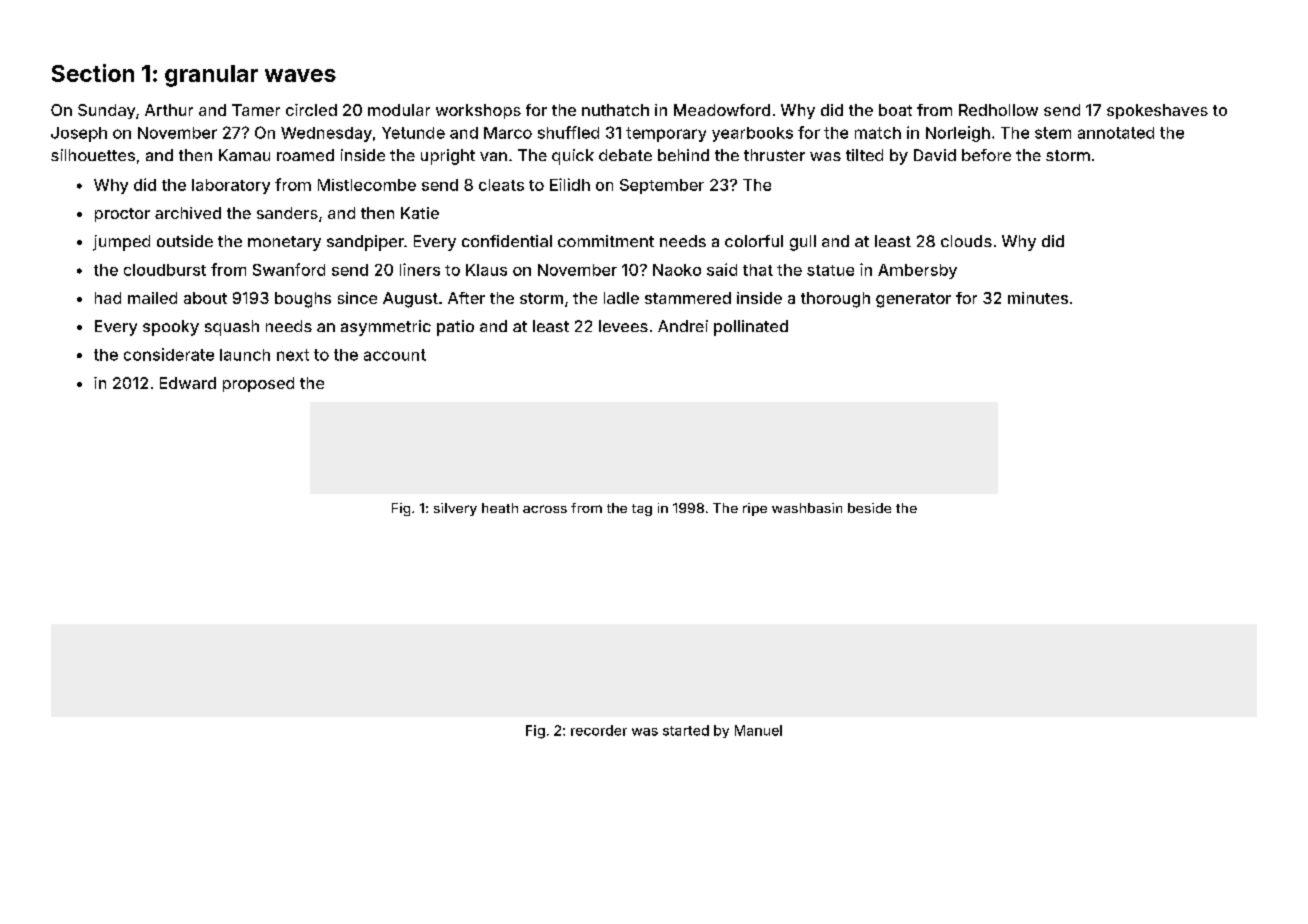  I want to click on September, so click(662, 186).
